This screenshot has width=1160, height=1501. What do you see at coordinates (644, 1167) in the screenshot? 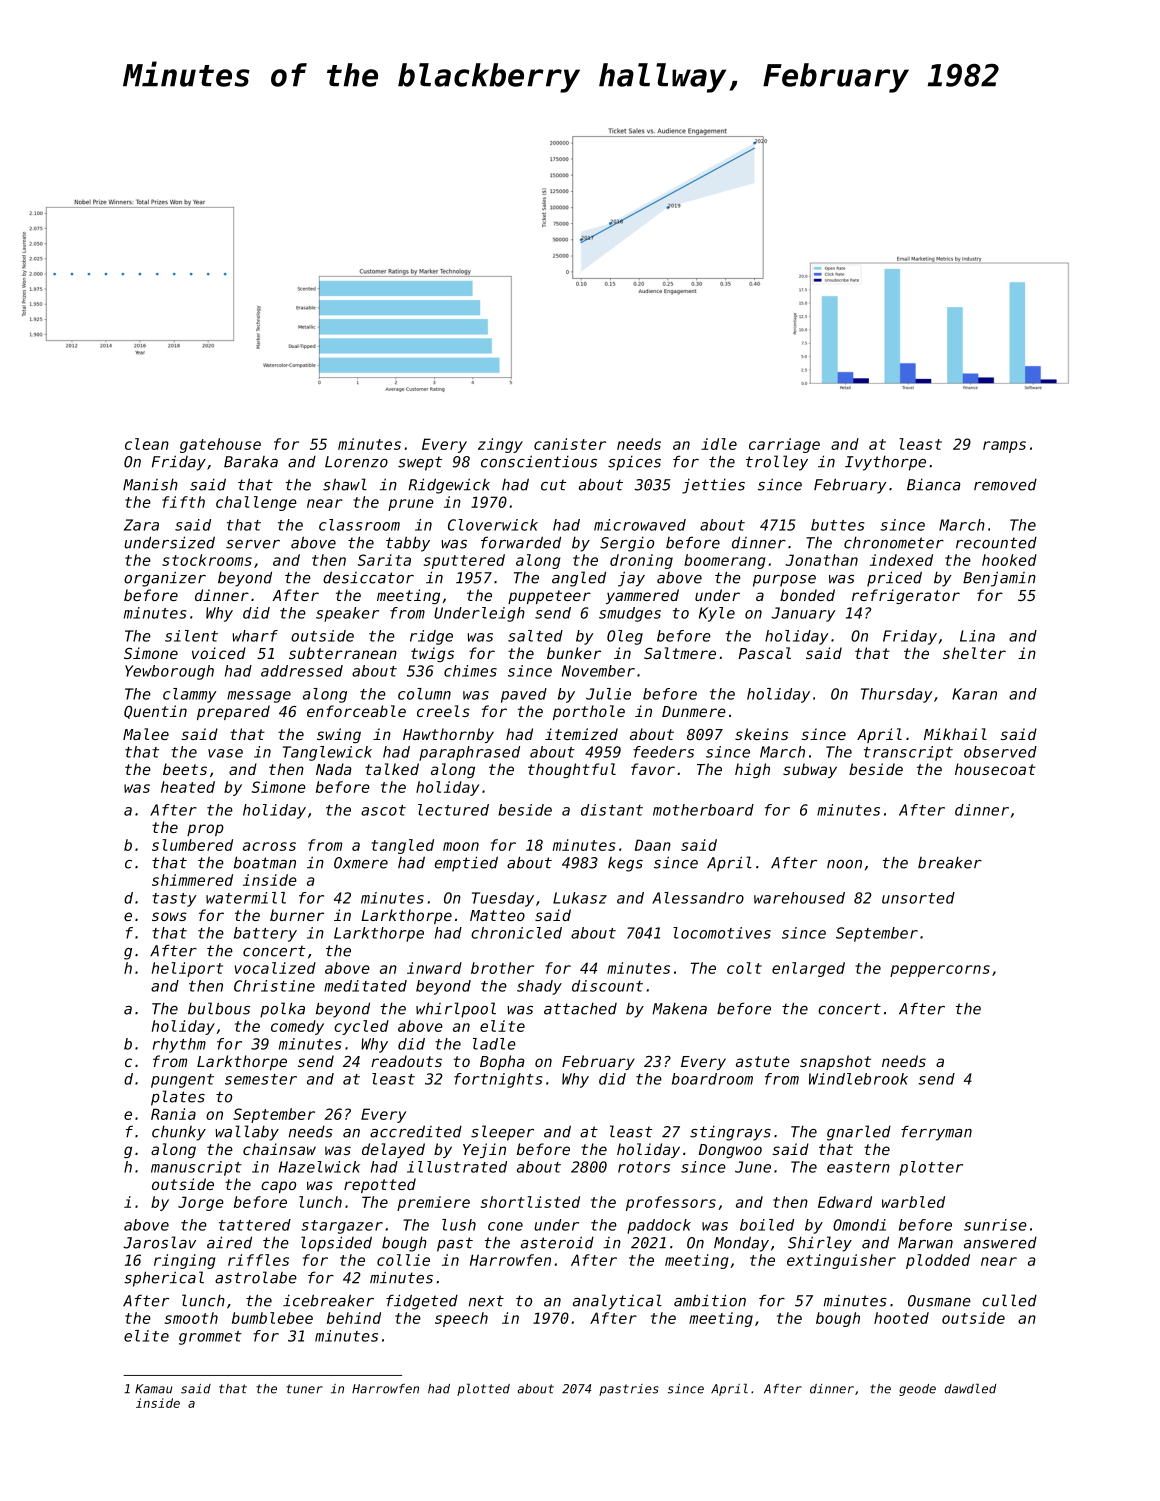
I see `rotors` at bounding box center [644, 1167].
